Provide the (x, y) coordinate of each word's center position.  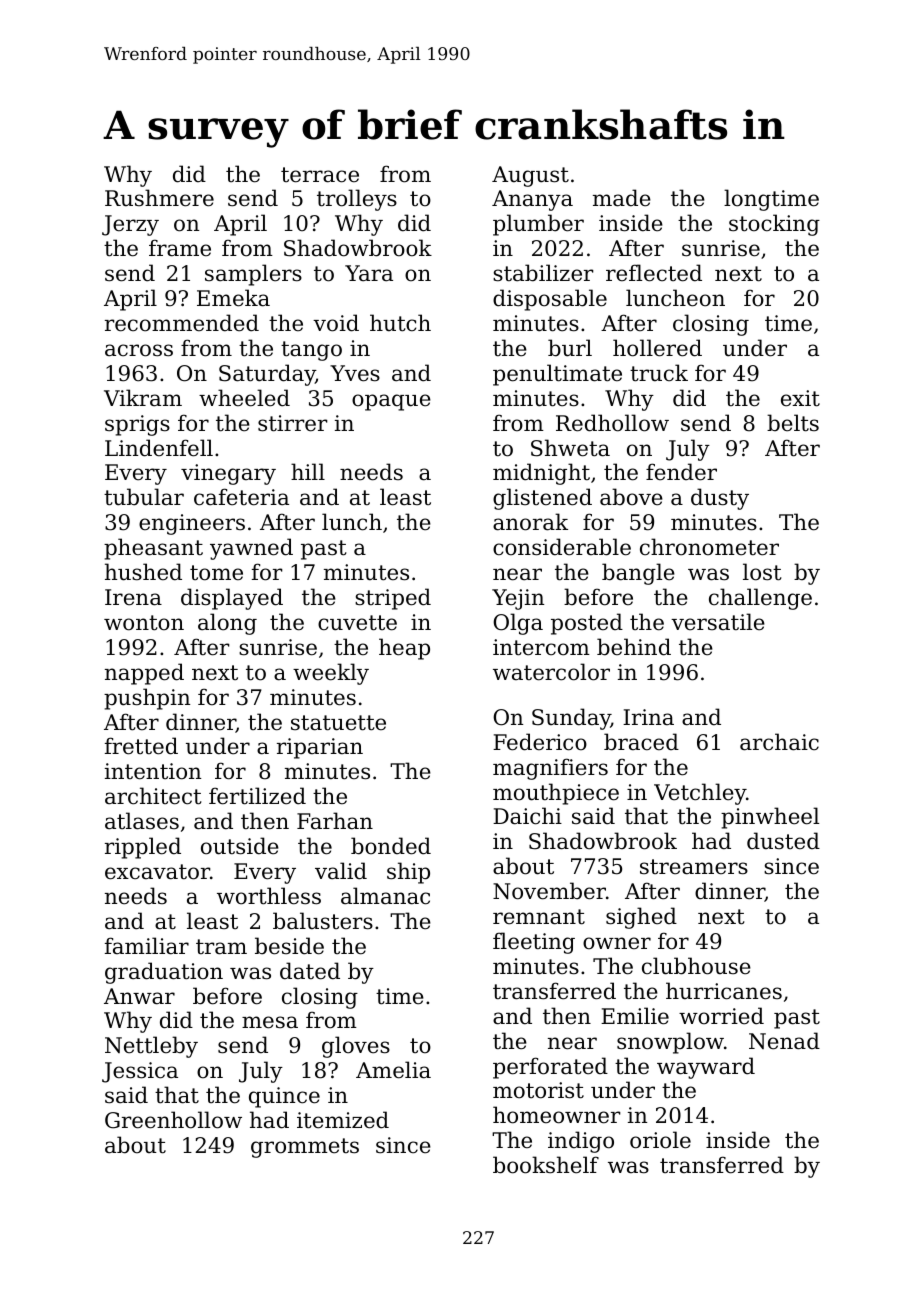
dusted (783, 841)
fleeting (534, 943)
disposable (550, 300)
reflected (654, 273)
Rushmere (159, 198)
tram (221, 947)
